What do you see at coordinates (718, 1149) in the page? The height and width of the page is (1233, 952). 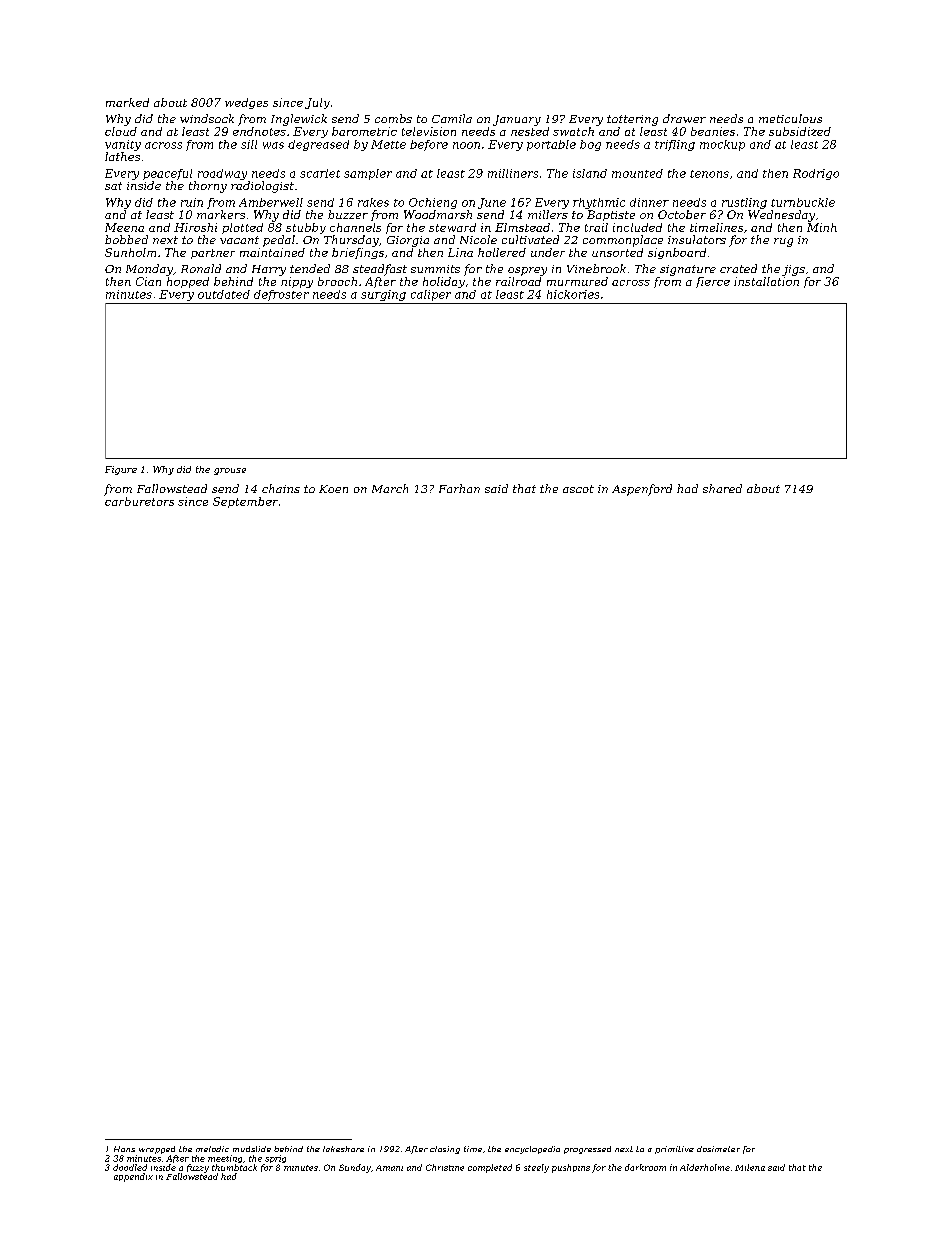 I see `dosimeter` at bounding box center [718, 1149].
